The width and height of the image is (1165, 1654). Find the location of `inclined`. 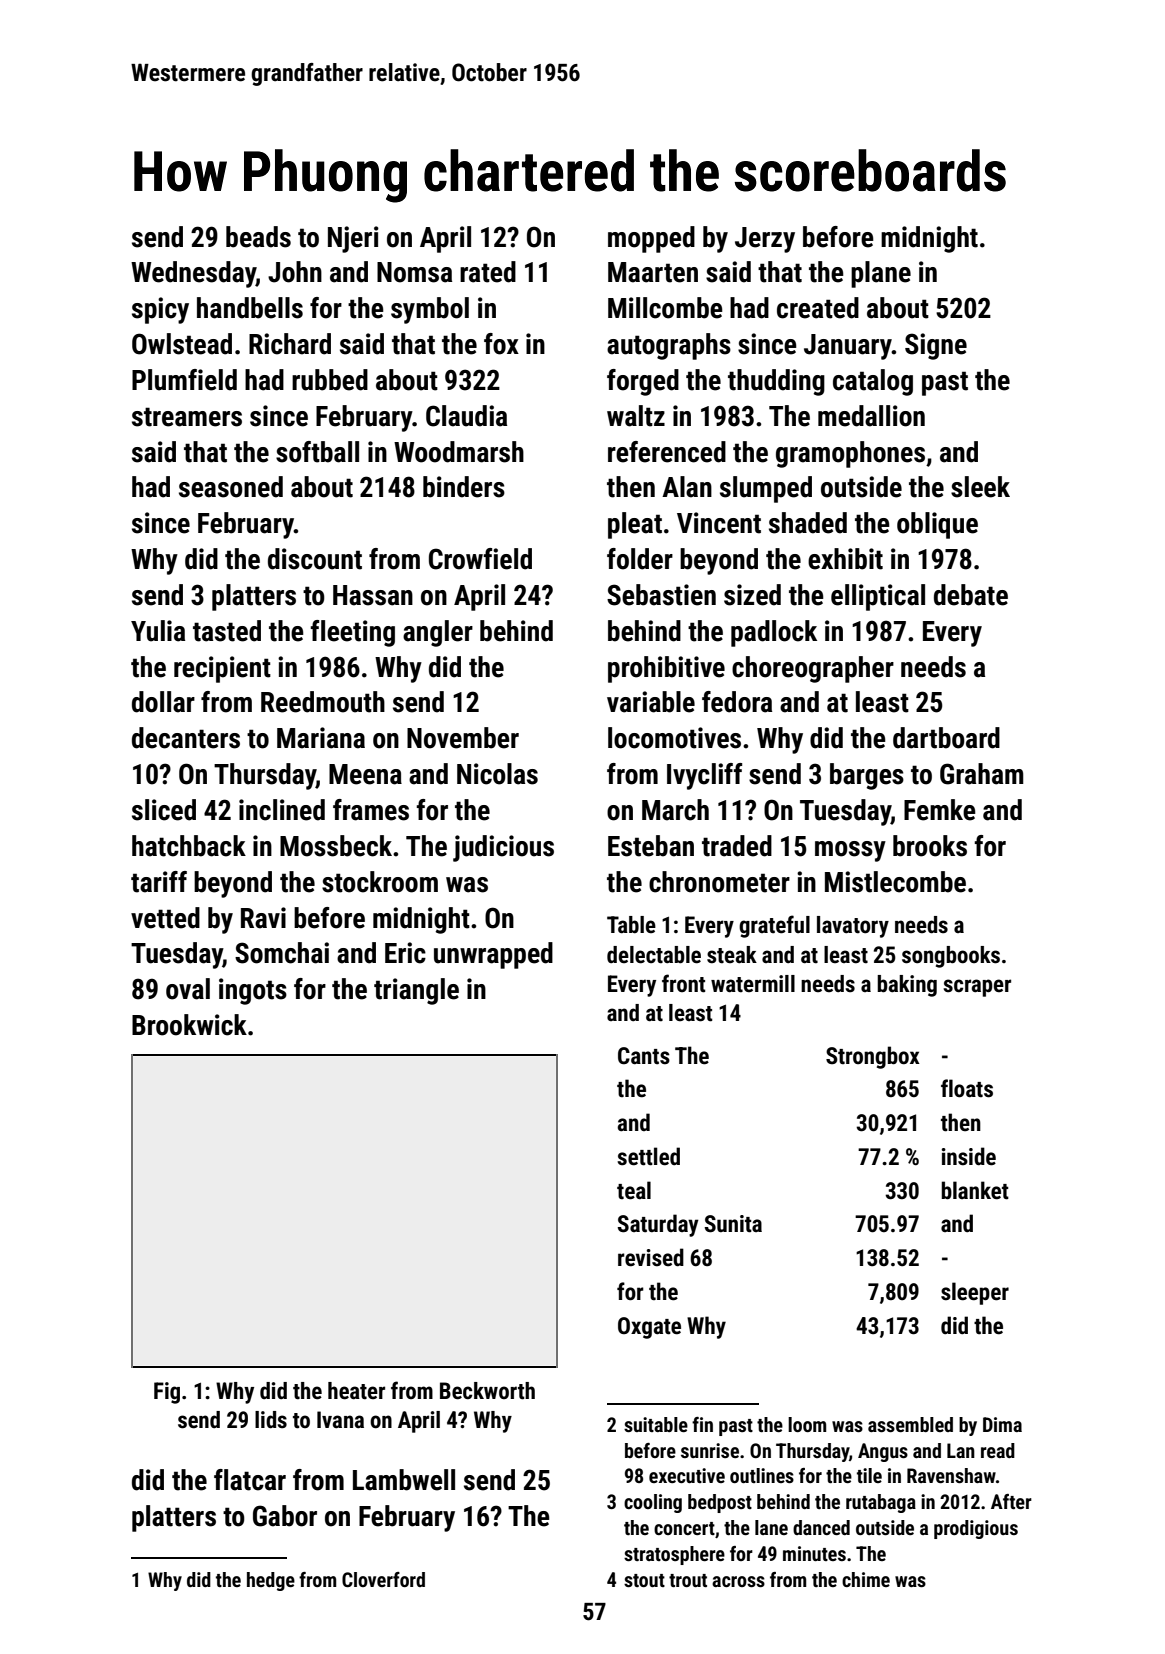

inclined is located at coordinates (282, 810).
